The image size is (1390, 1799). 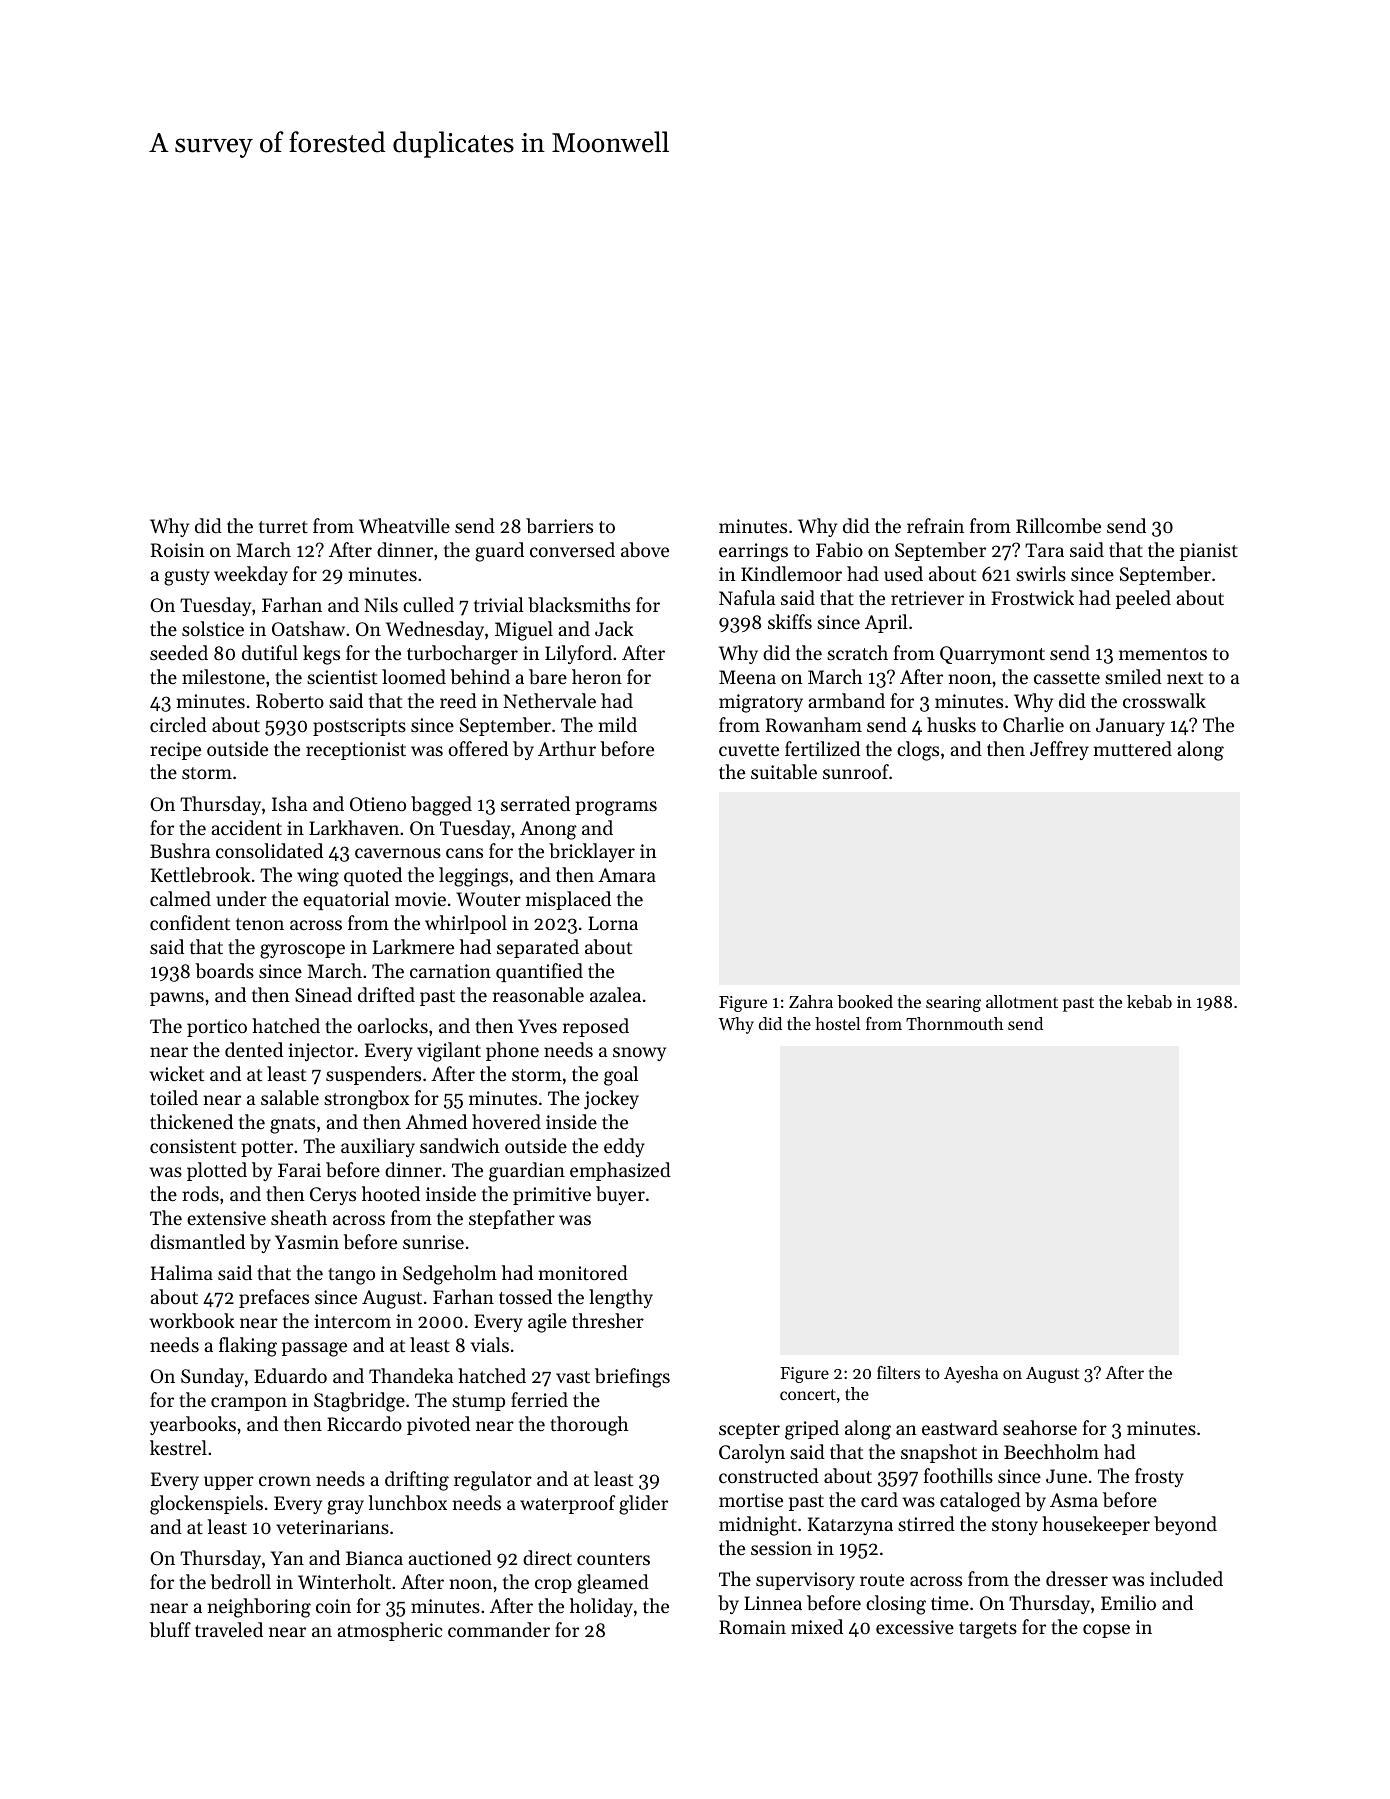 I want to click on suspenders, so click(x=373, y=1075).
